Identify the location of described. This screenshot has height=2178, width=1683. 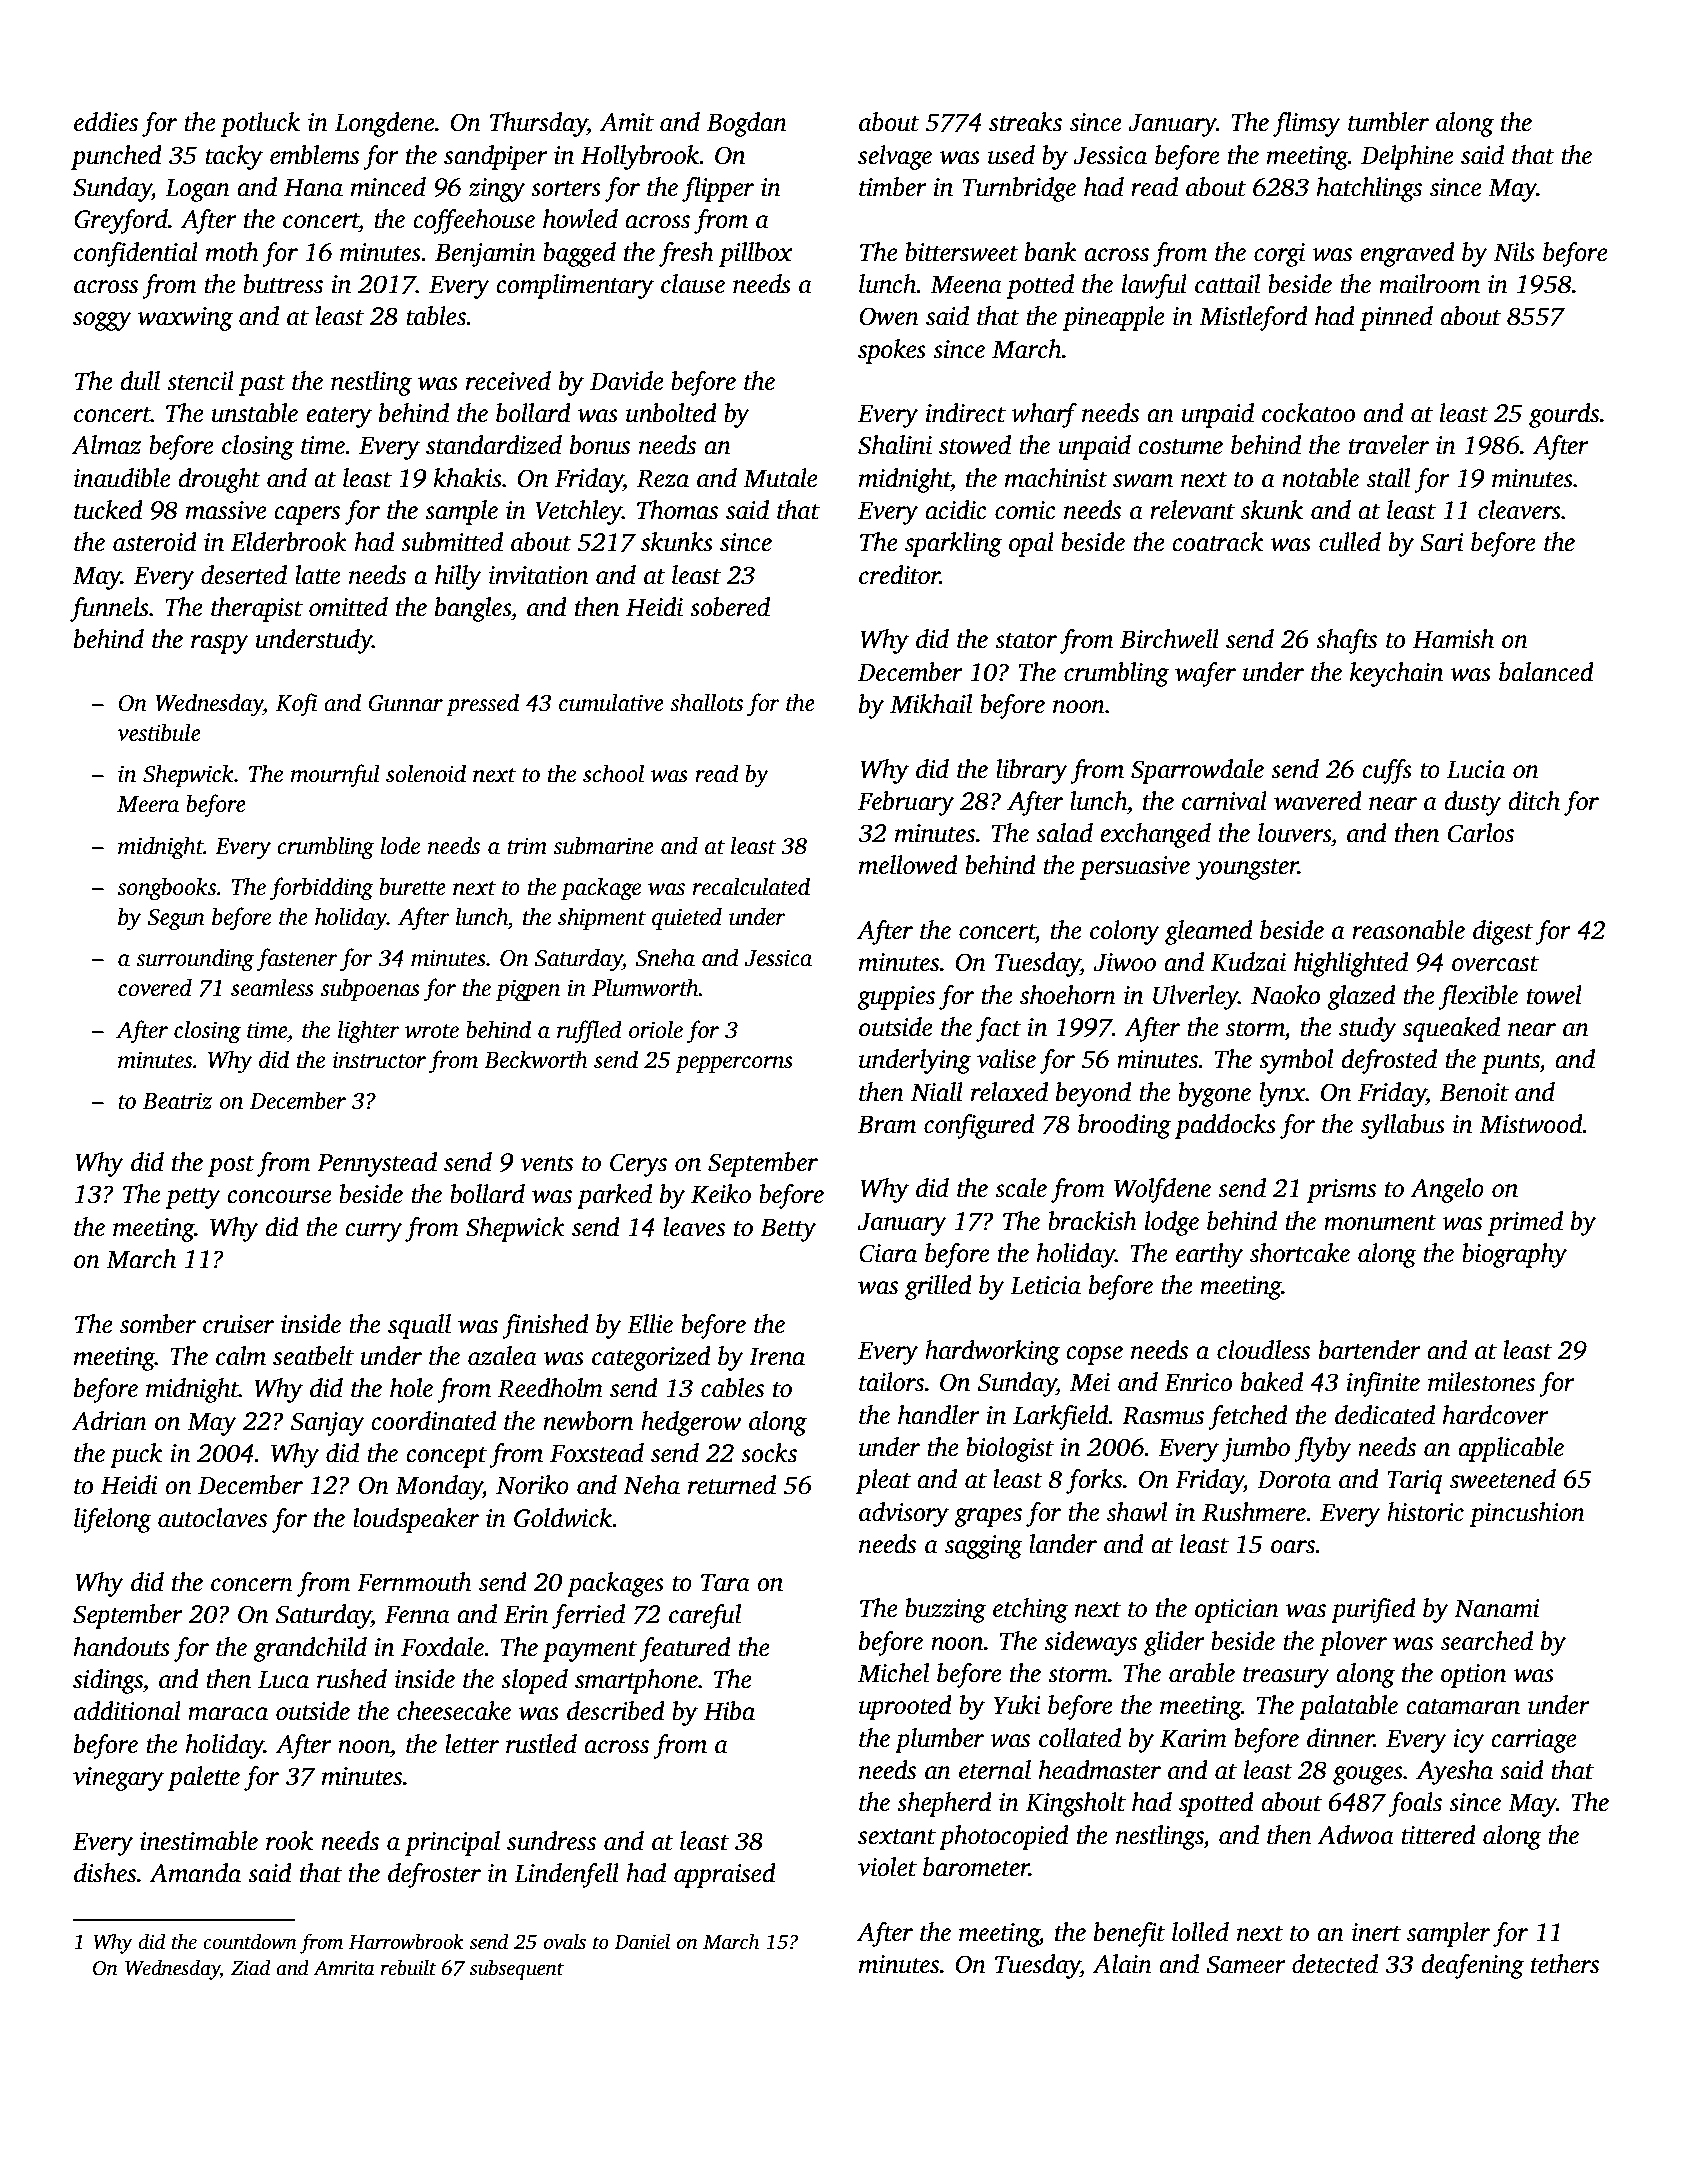
(616, 1711).
